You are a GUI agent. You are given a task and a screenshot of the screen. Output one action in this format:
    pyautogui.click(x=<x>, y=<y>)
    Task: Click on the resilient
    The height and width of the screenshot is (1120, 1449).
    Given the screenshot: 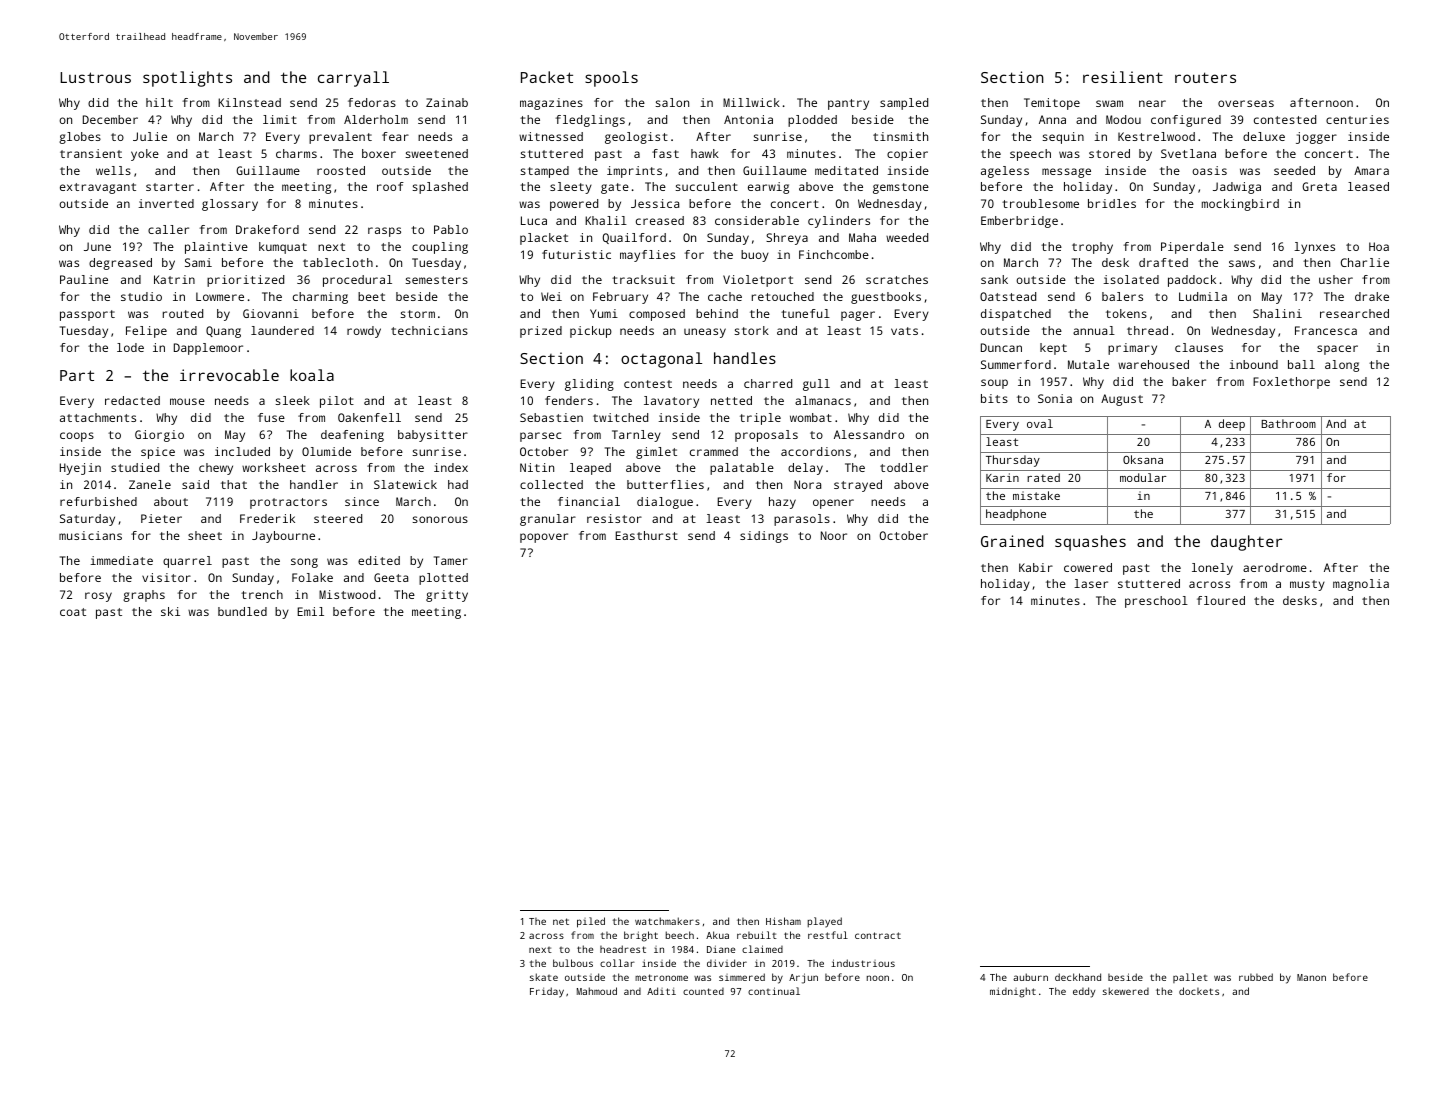 What is the action you would take?
    pyautogui.click(x=1123, y=77)
